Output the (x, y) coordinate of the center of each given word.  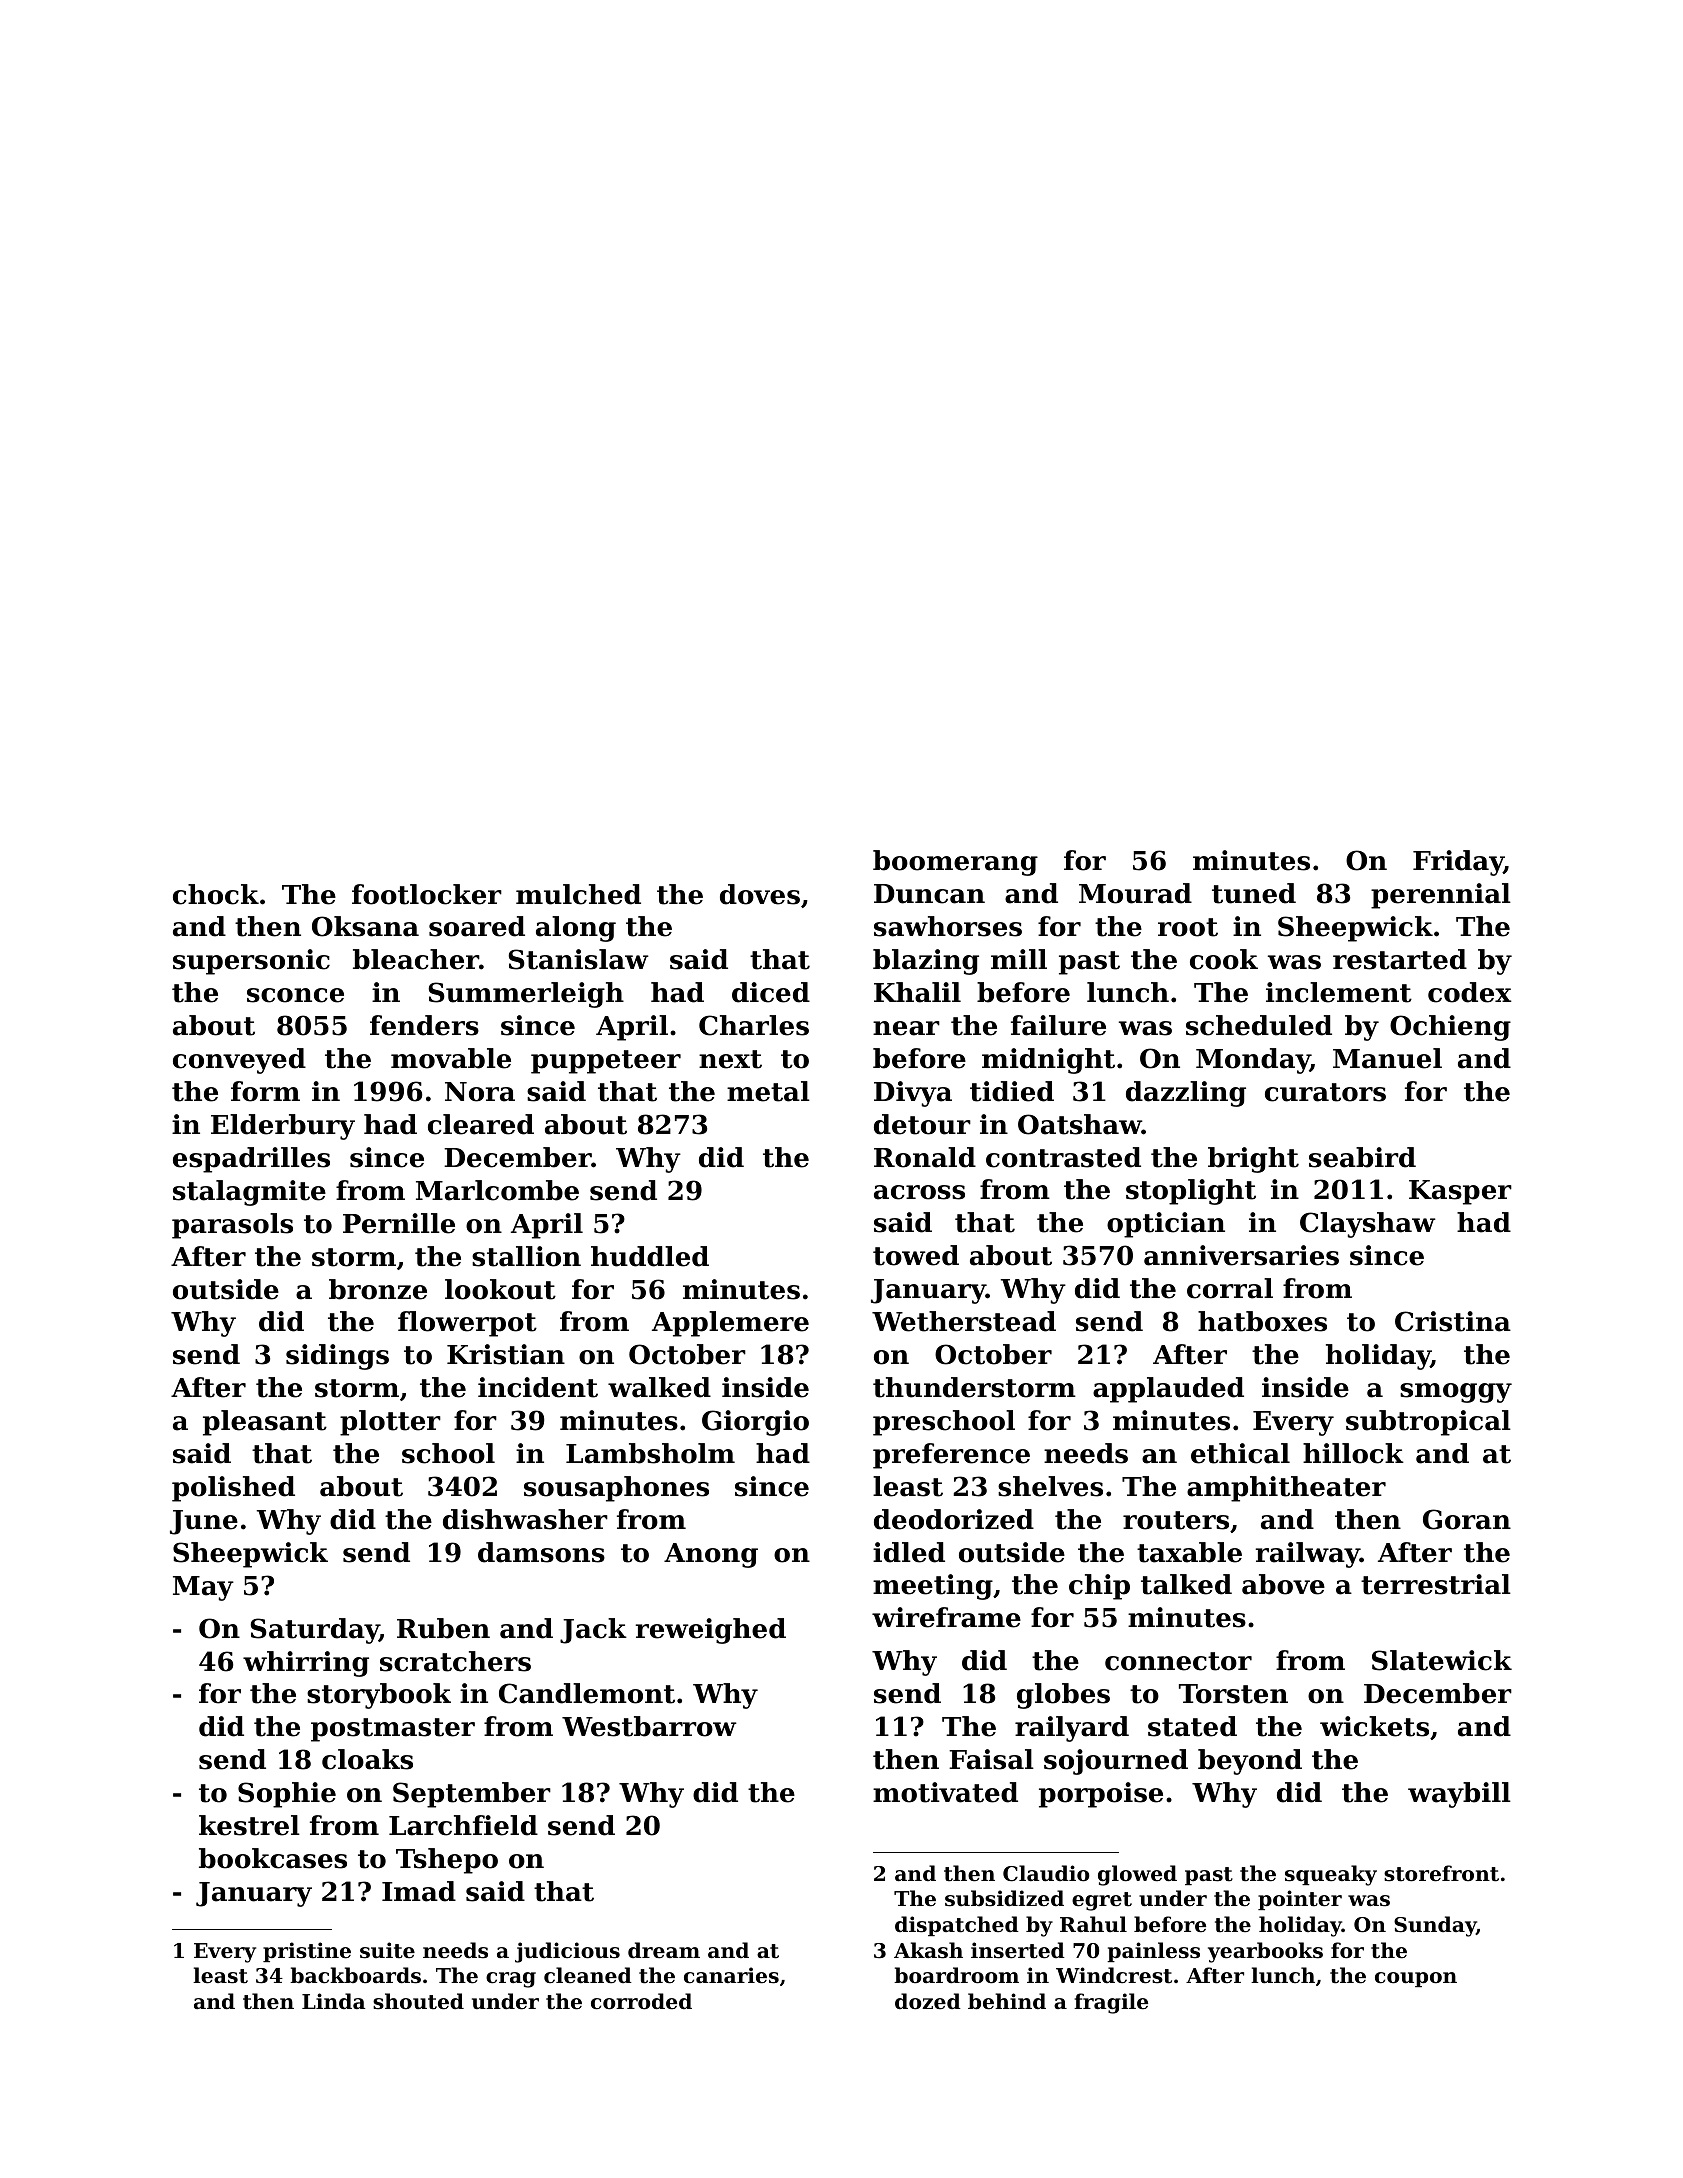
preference (951, 1456)
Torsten (1233, 1694)
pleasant (265, 1423)
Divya (913, 1094)
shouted (418, 2001)
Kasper (1460, 1192)
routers (1176, 1520)
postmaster (393, 1730)
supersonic (251, 962)
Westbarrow (649, 1726)
